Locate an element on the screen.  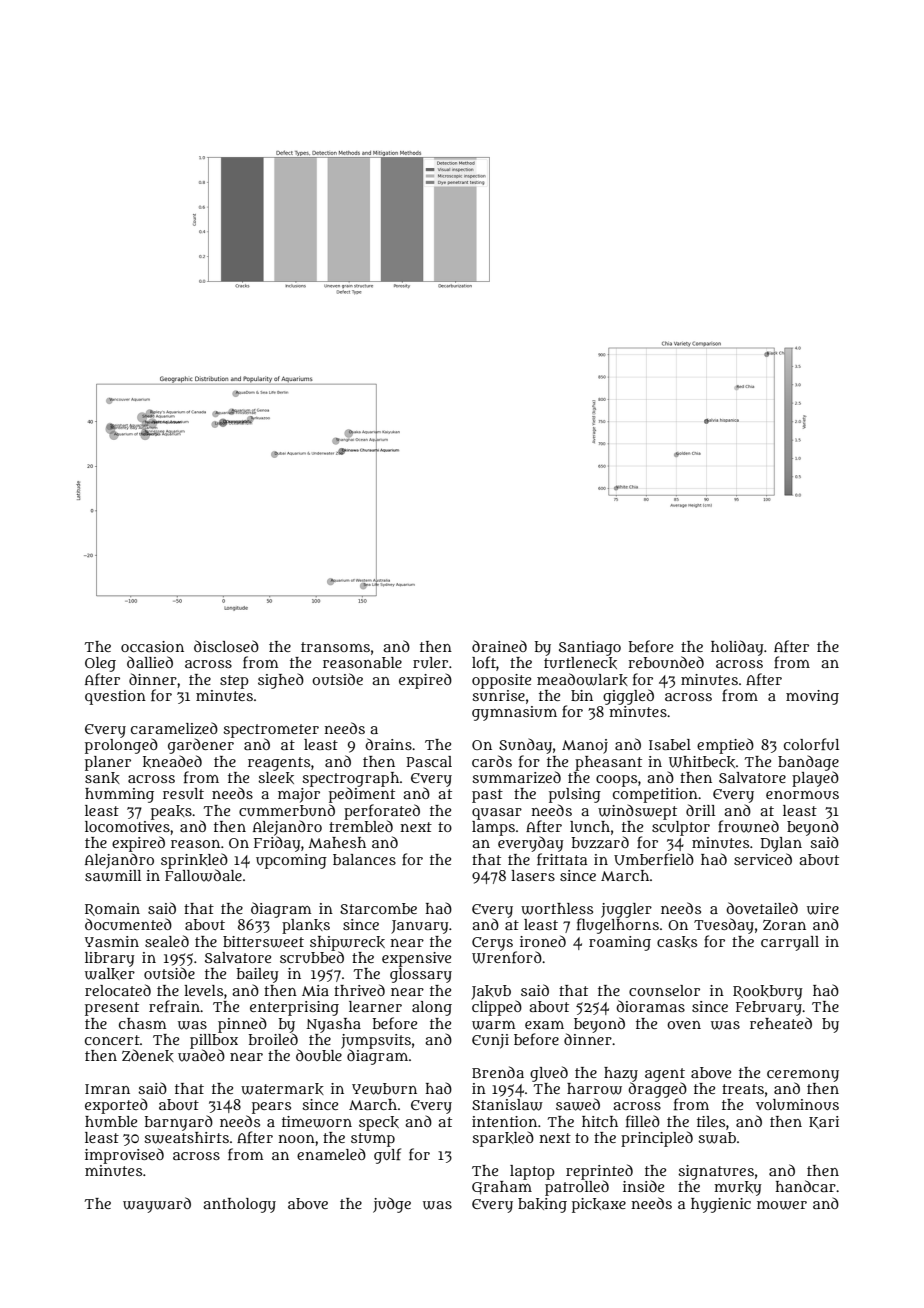
dallied is located at coordinates (150, 662).
